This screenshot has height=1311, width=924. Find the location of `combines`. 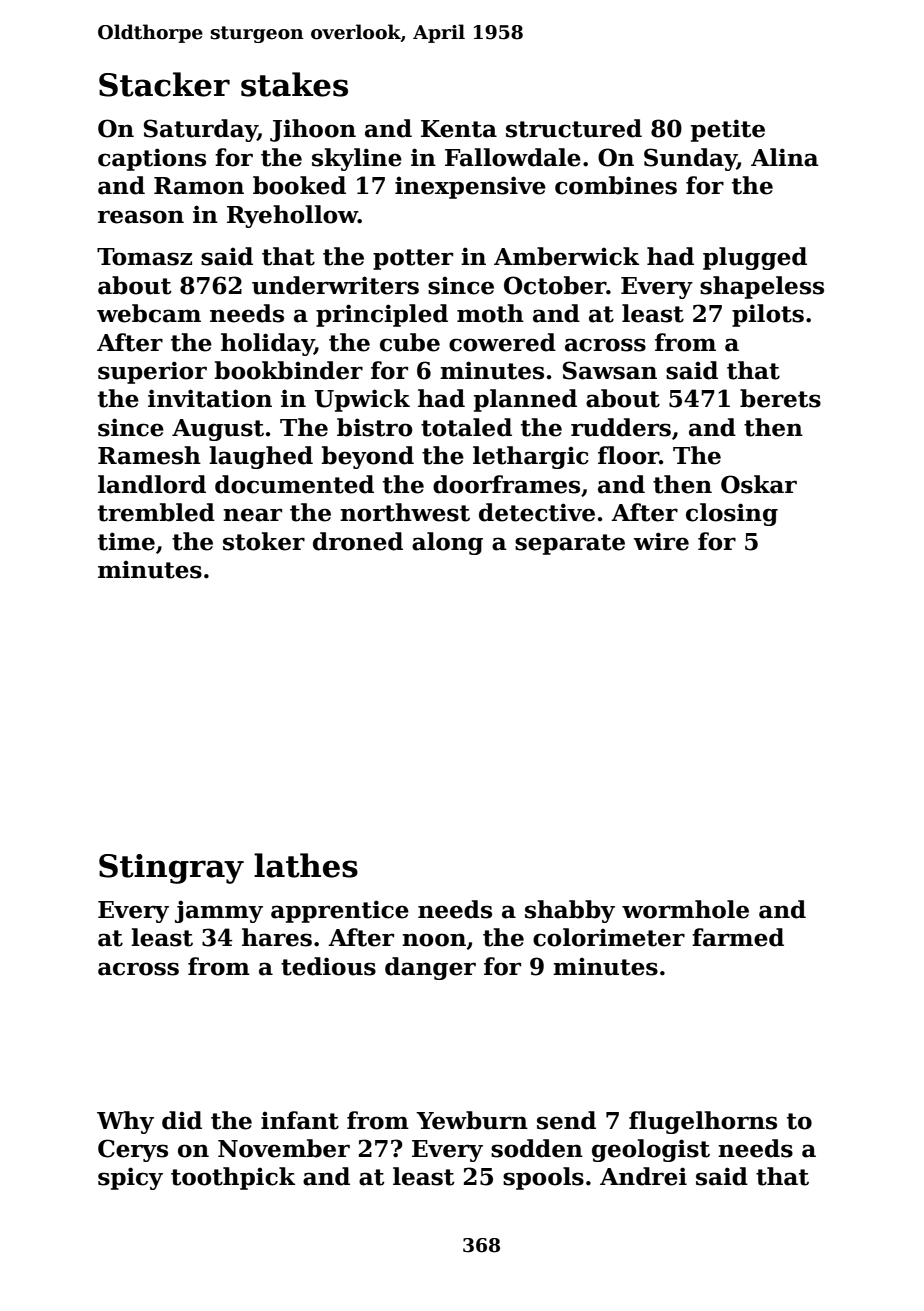

combines is located at coordinates (616, 185).
